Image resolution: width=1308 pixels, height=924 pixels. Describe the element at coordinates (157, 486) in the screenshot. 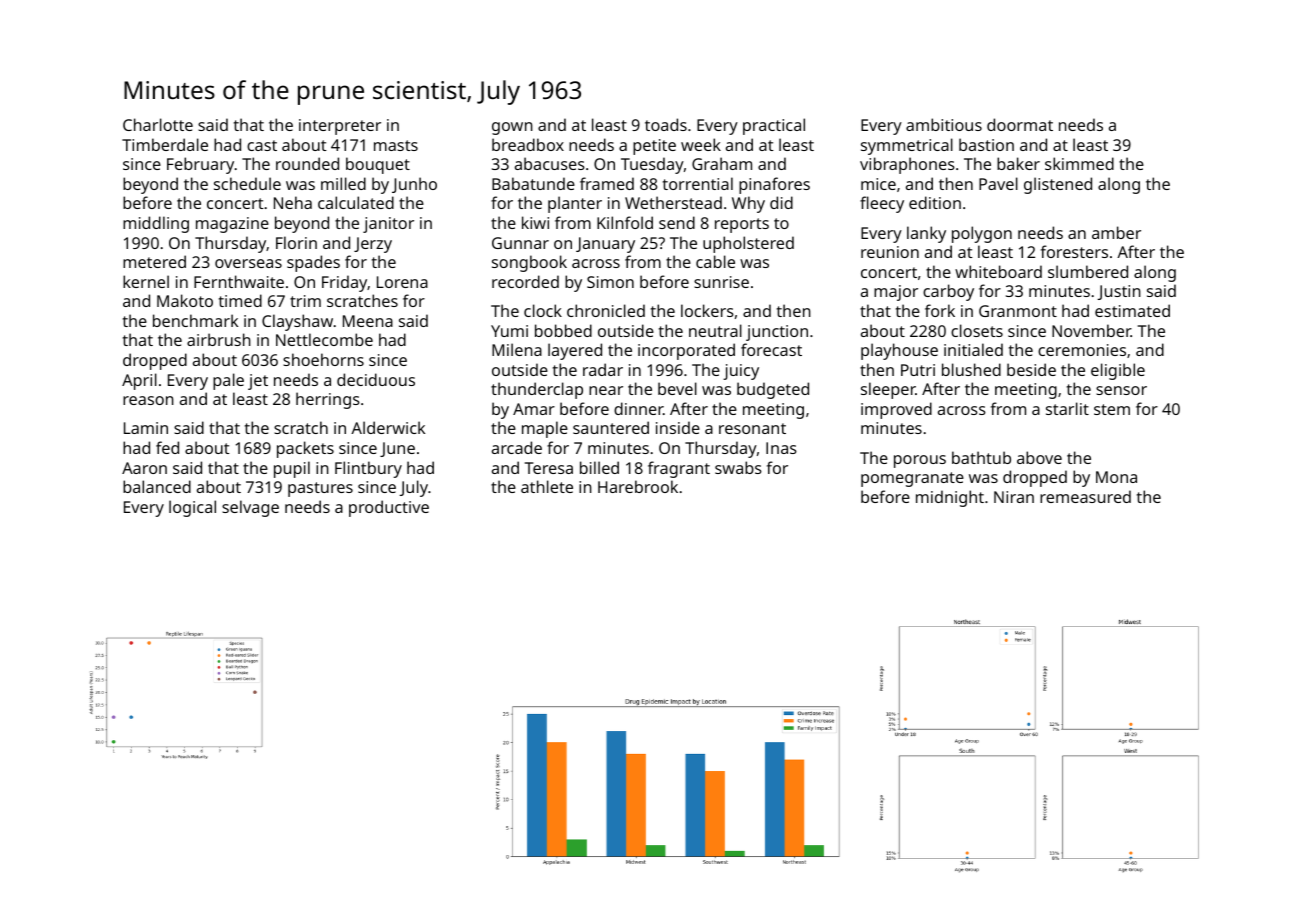

I see `balanced` at that location.
